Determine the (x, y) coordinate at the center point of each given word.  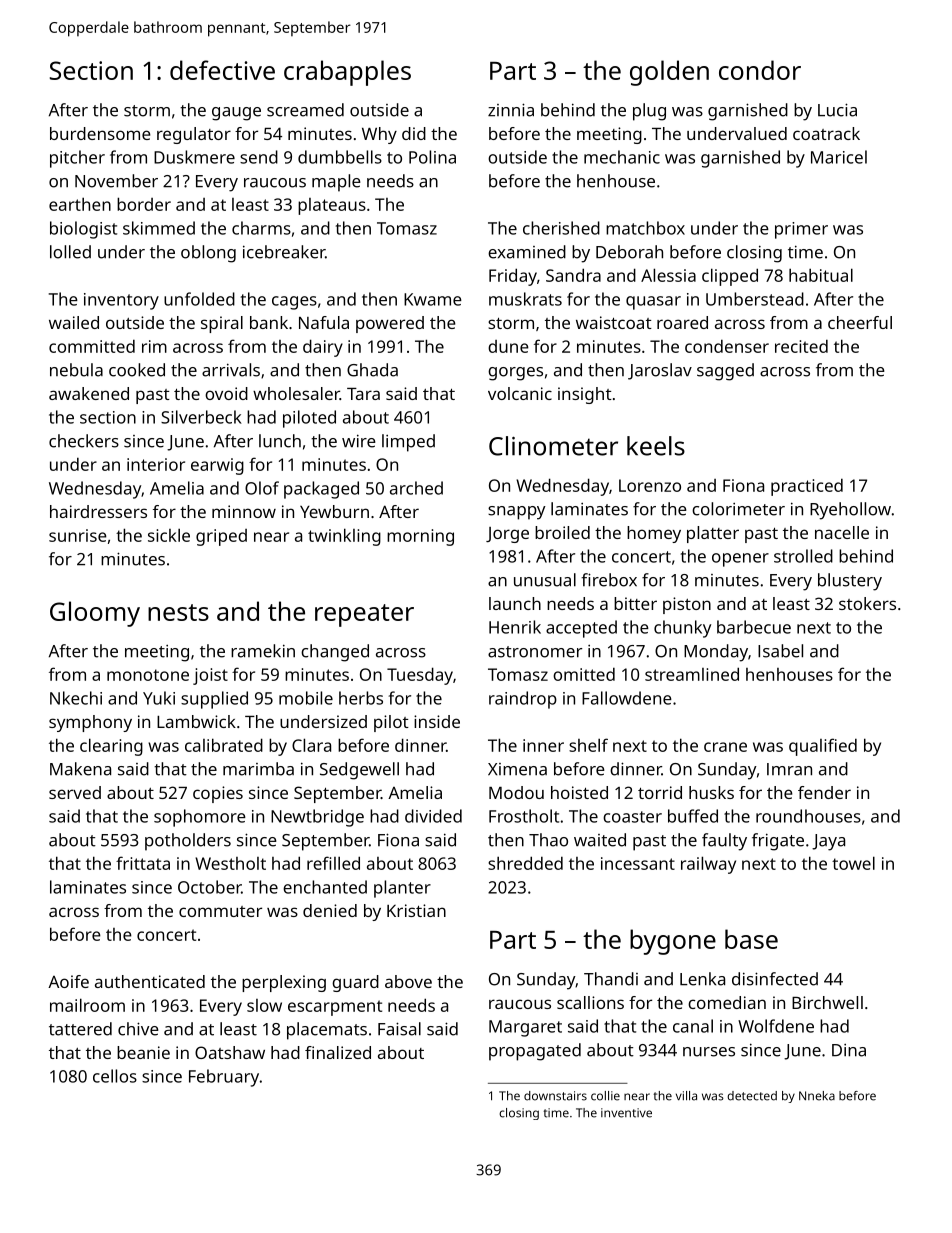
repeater (364, 615)
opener (740, 560)
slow (264, 1005)
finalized (338, 1052)
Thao (548, 840)
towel (853, 863)
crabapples (347, 73)
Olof (262, 488)
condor (760, 70)
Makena (80, 769)
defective (222, 70)
